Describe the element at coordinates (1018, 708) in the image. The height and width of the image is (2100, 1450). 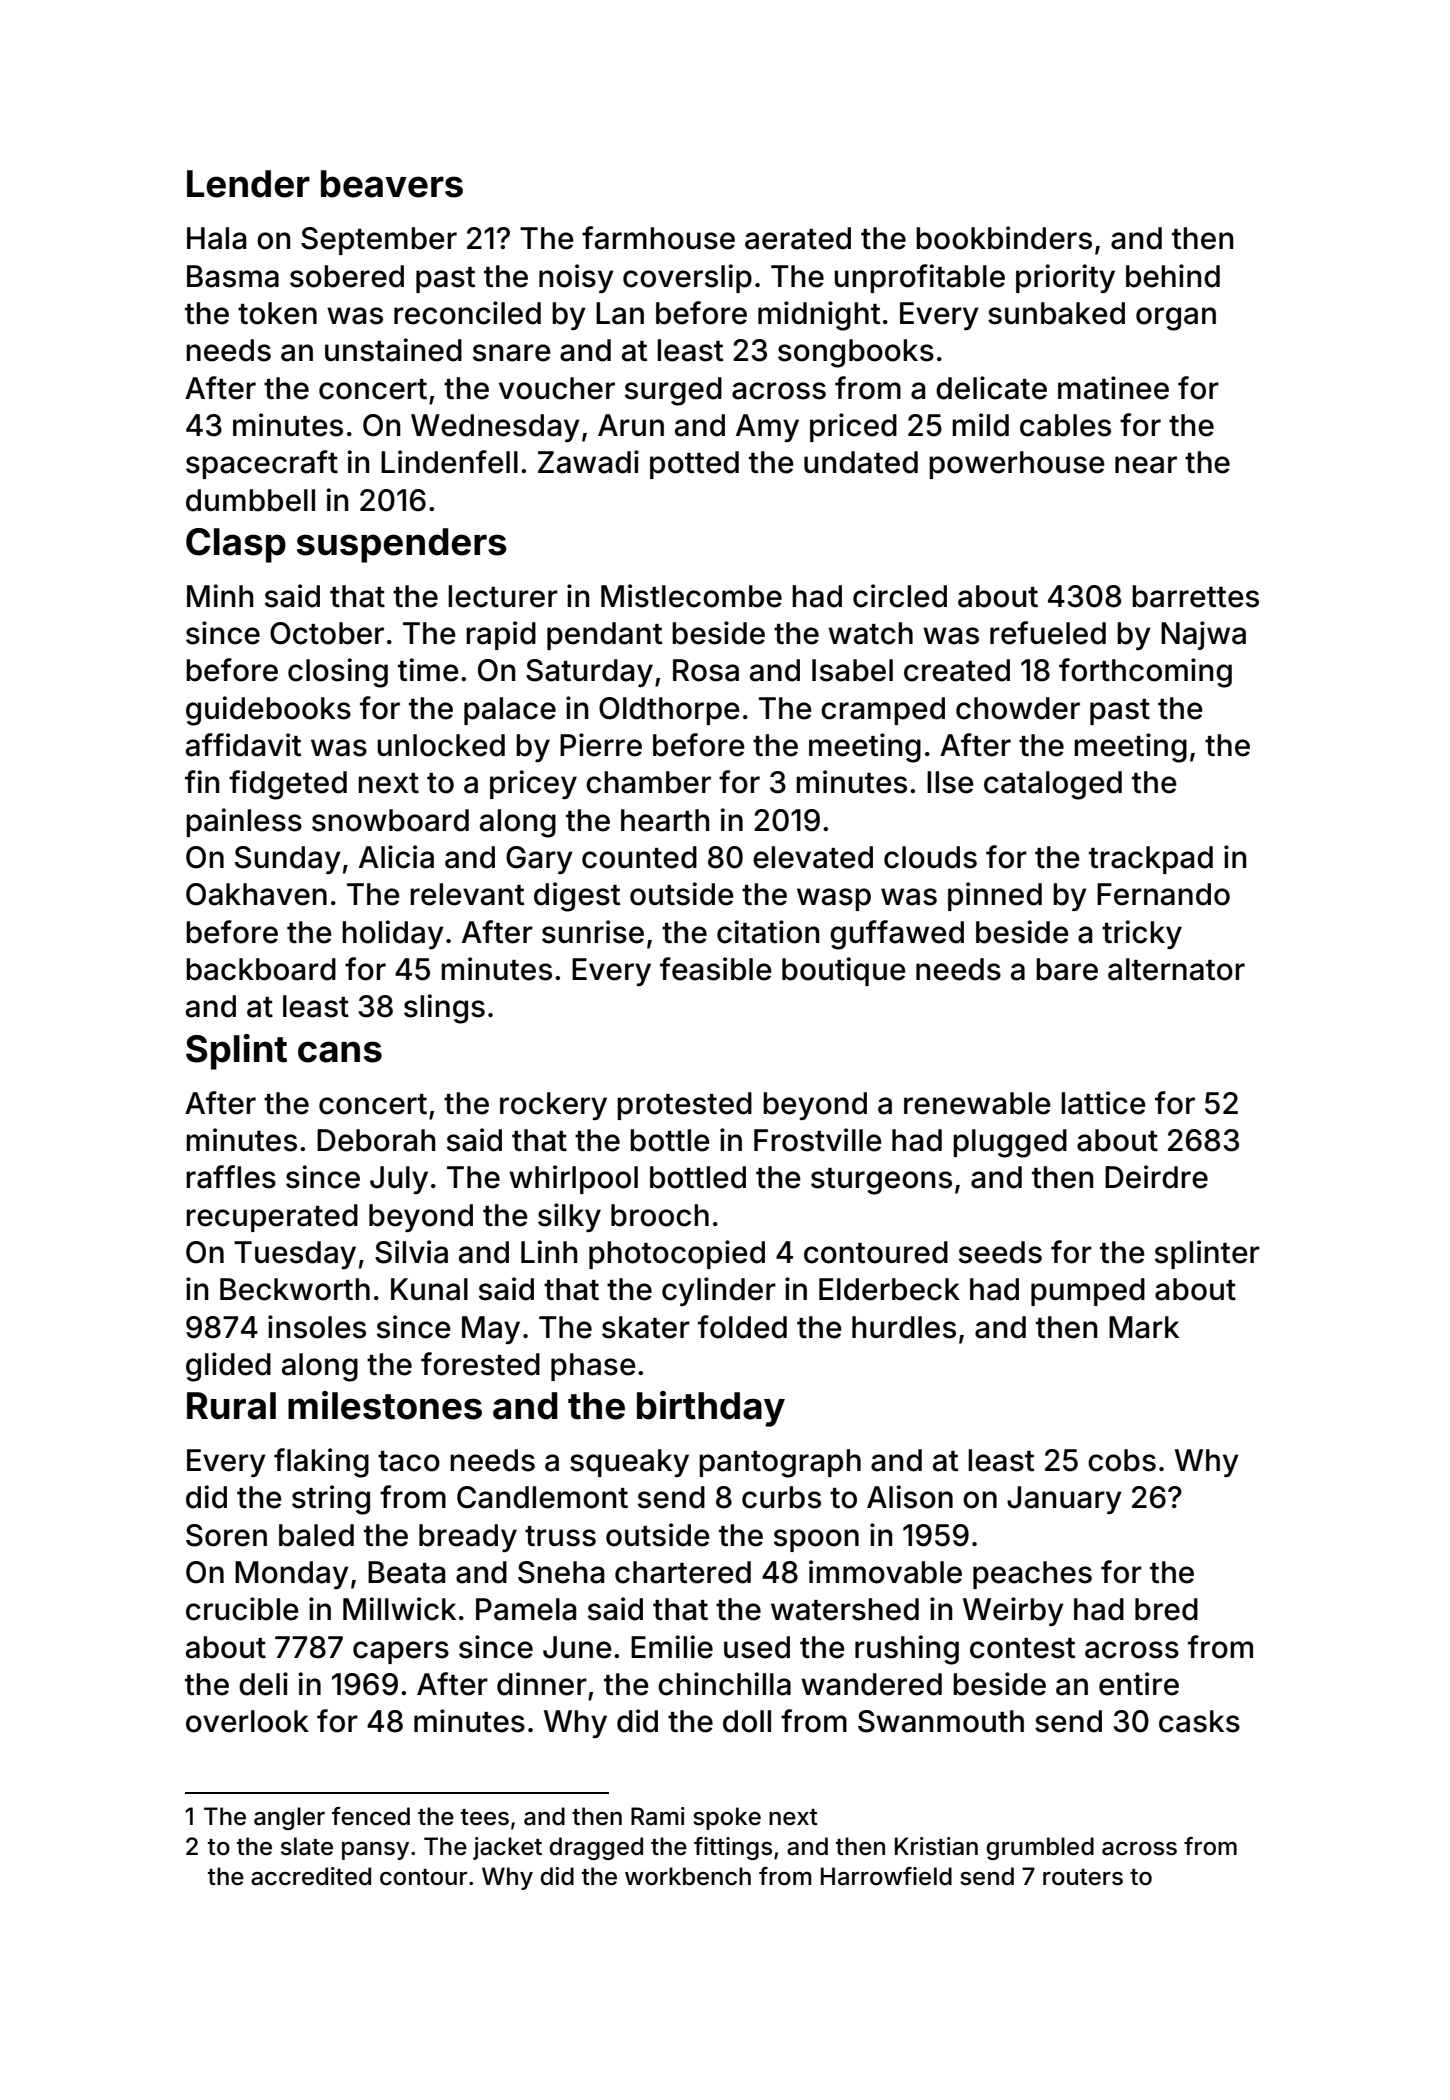
I see `chowder` at that location.
